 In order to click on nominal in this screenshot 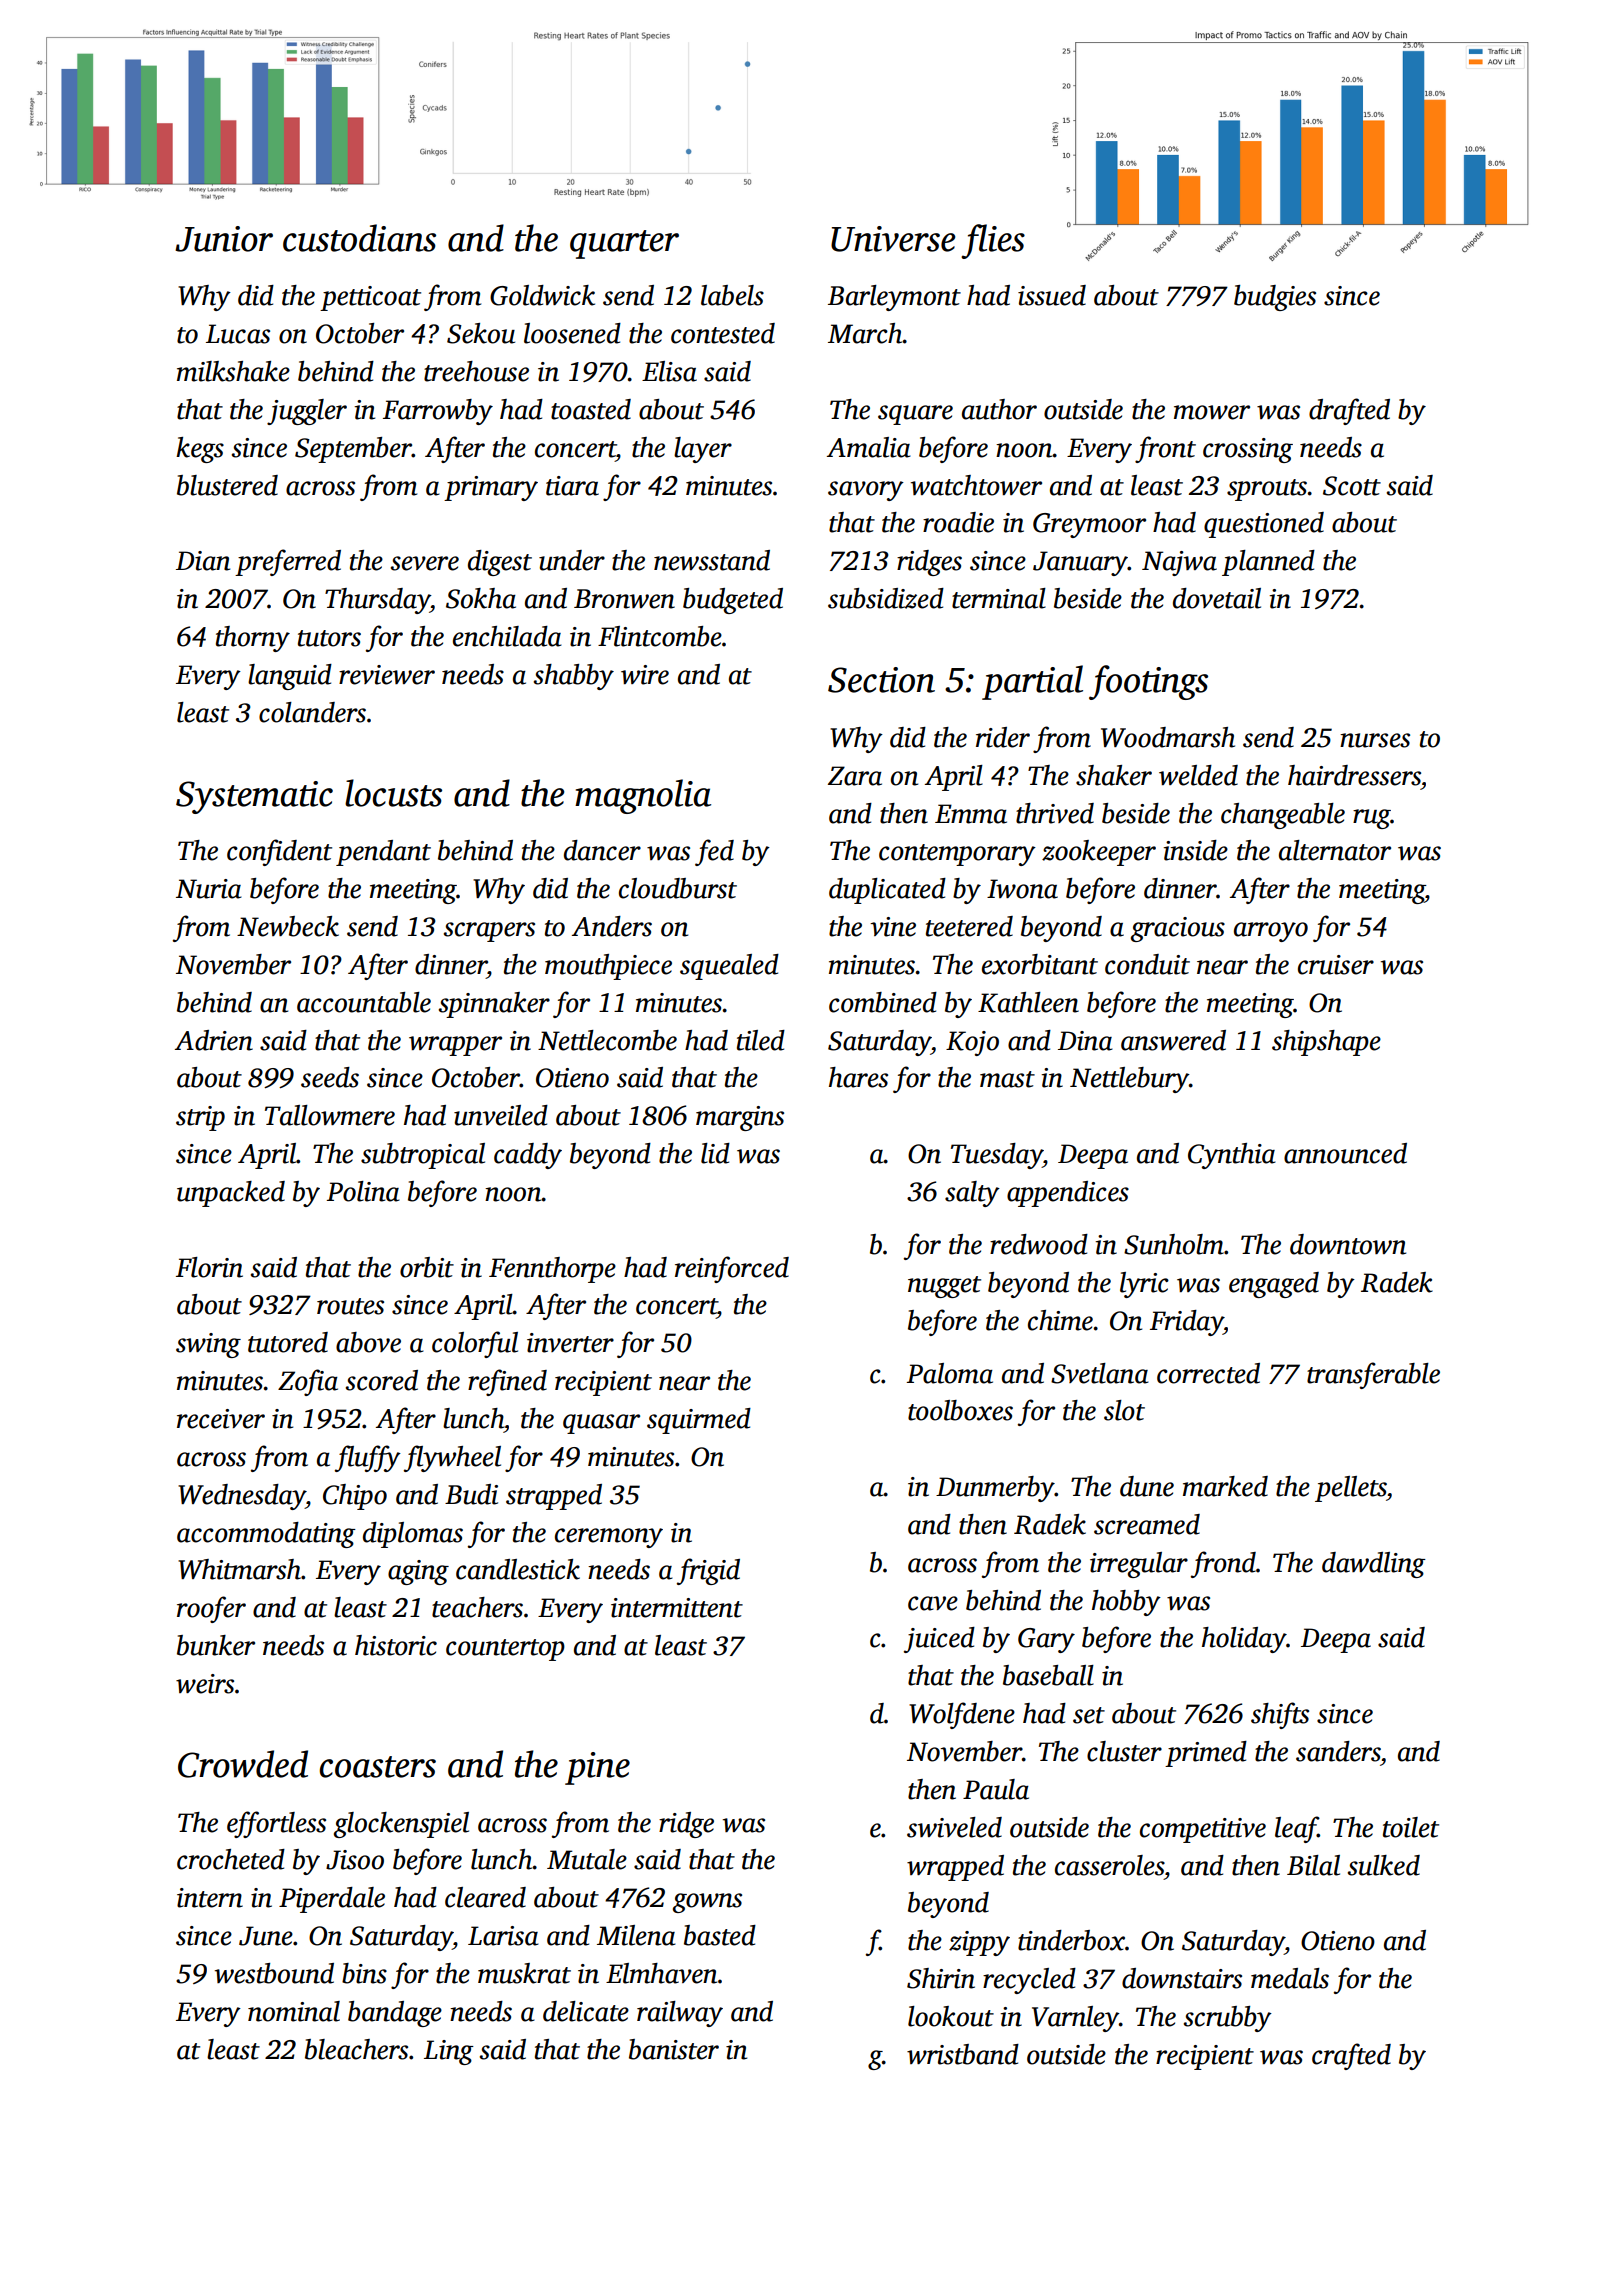, I will do `click(294, 2011)`.
